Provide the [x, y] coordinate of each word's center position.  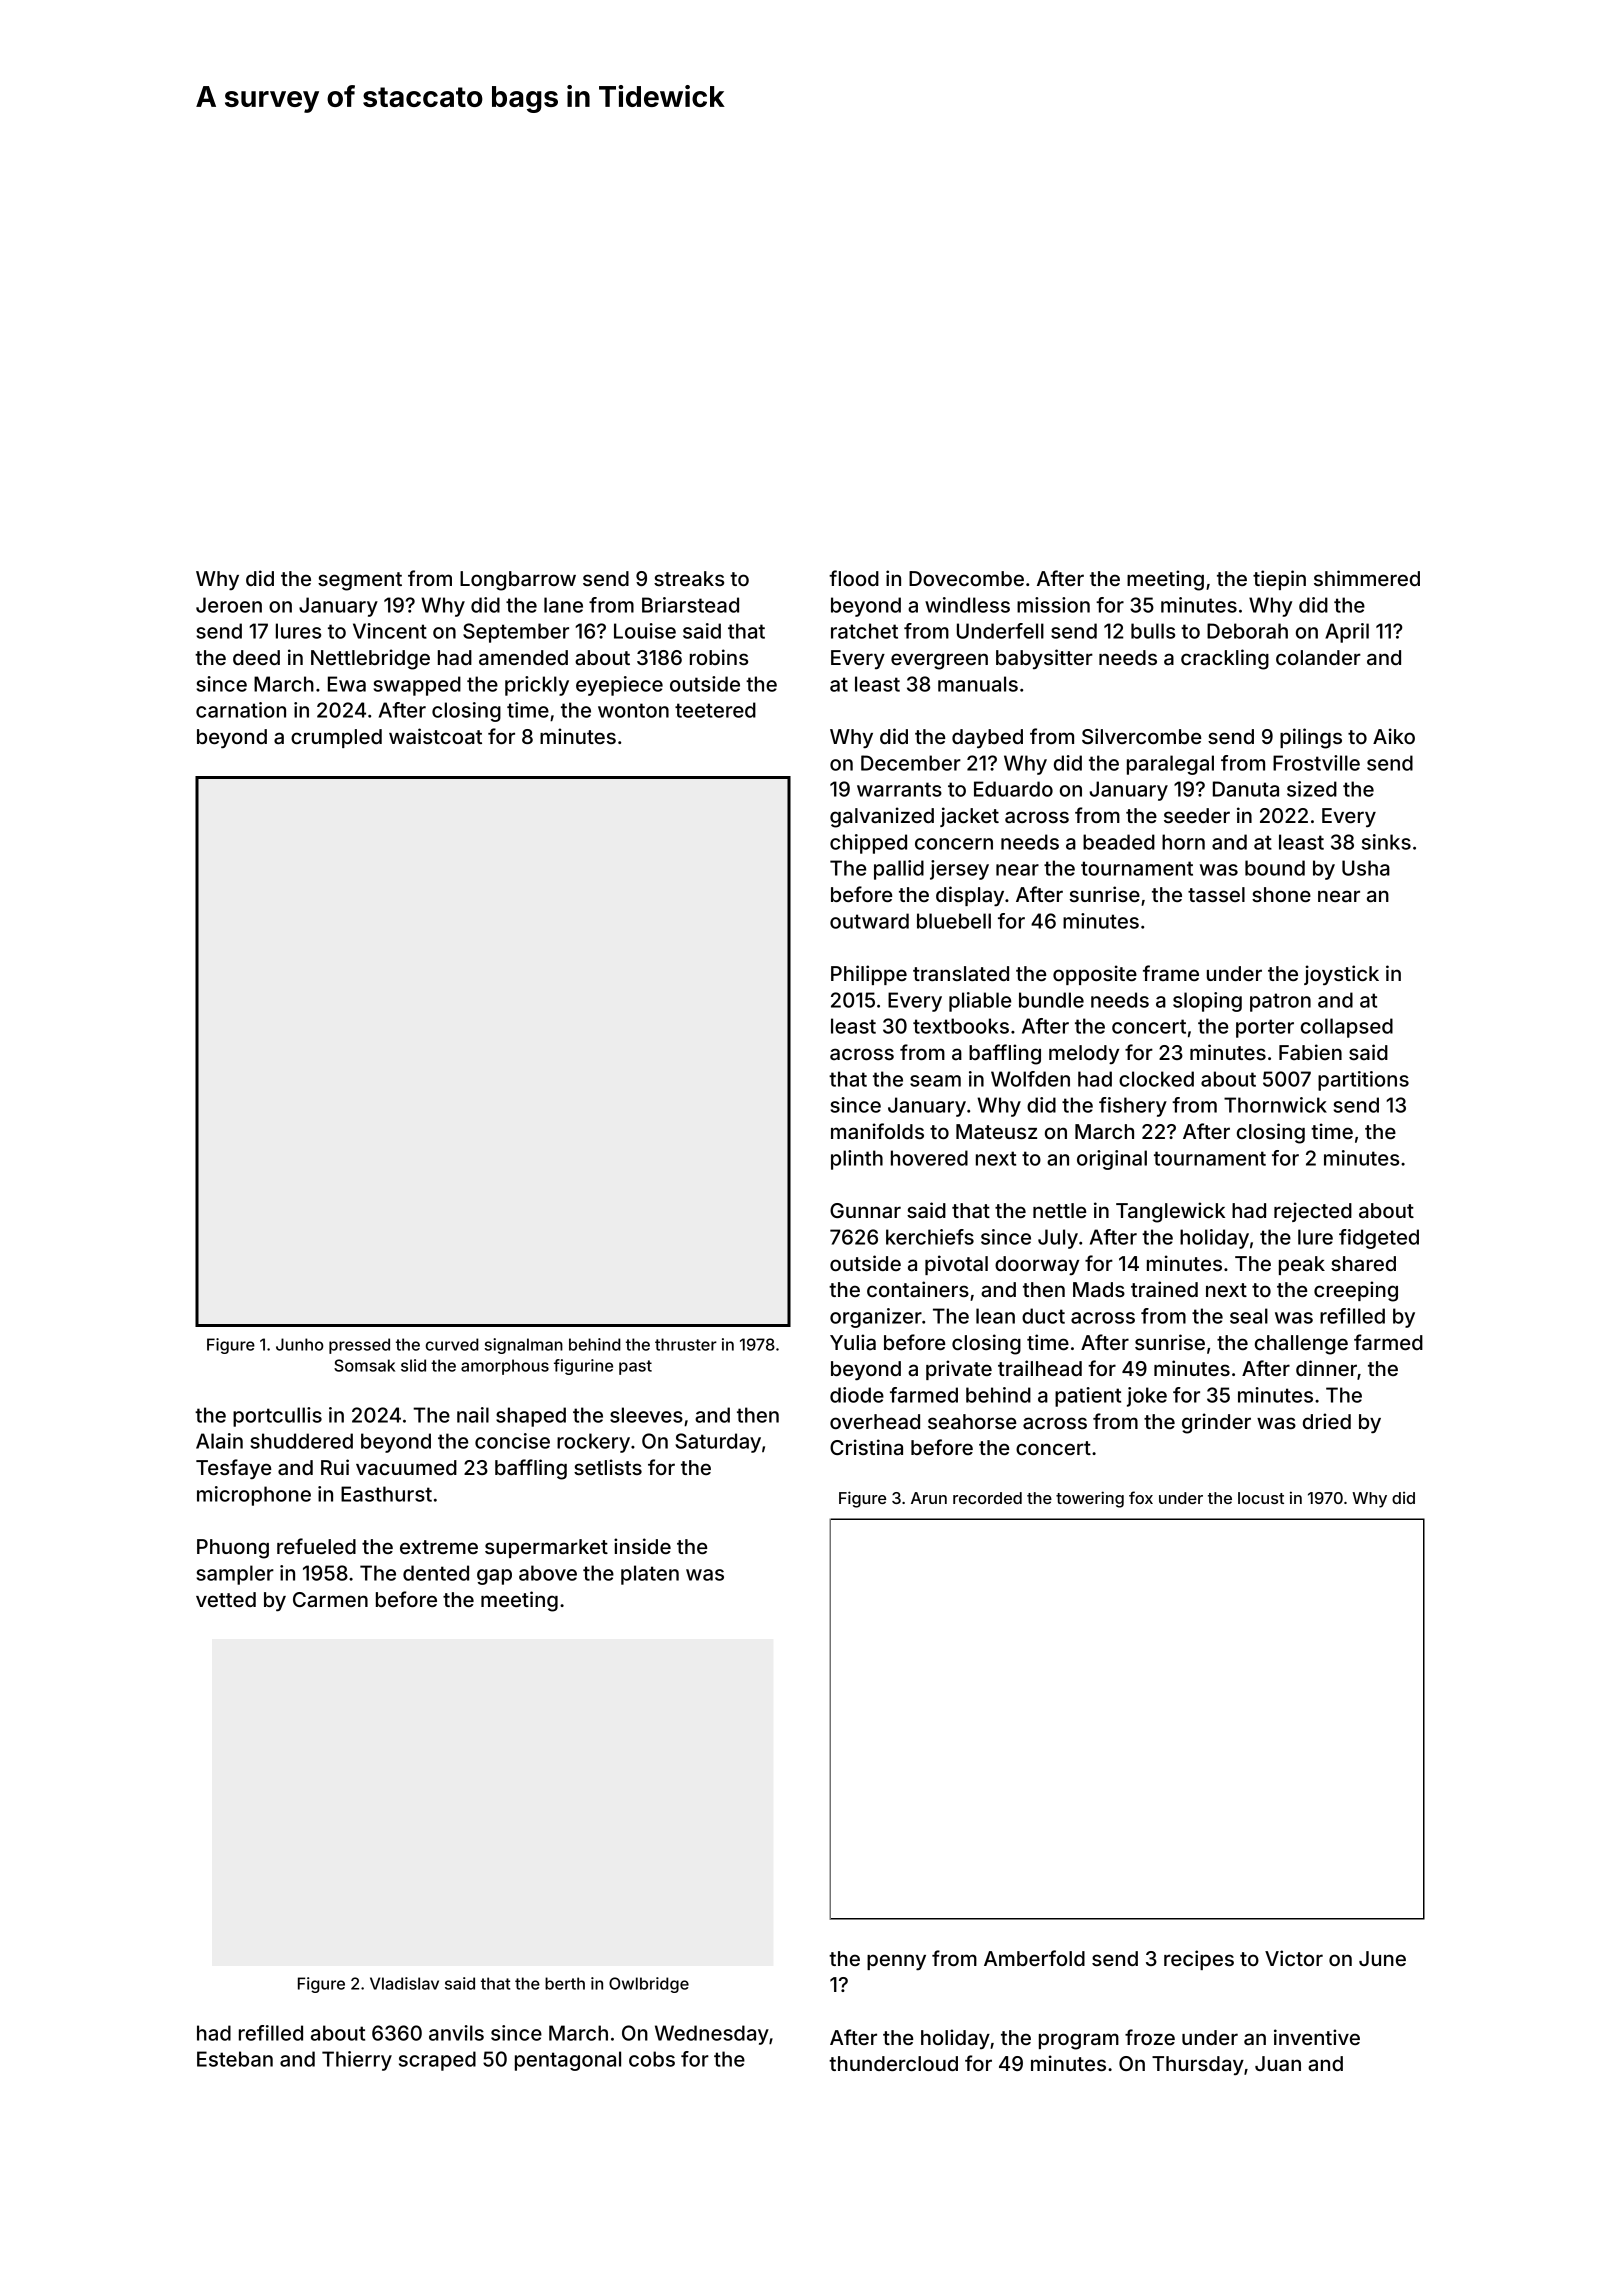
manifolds [877, 1131]
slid [413, 1365]
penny [896, 1962]
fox [1141, 1497]
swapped [417, 686]
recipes [1199, 1960]
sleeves [646, 1415]
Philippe [869, 975]
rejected [1313, 1212]
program [1079, 2041]
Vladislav [404, 1983]
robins [719, 657]
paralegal [1170, 765]
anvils [456, 2033]
